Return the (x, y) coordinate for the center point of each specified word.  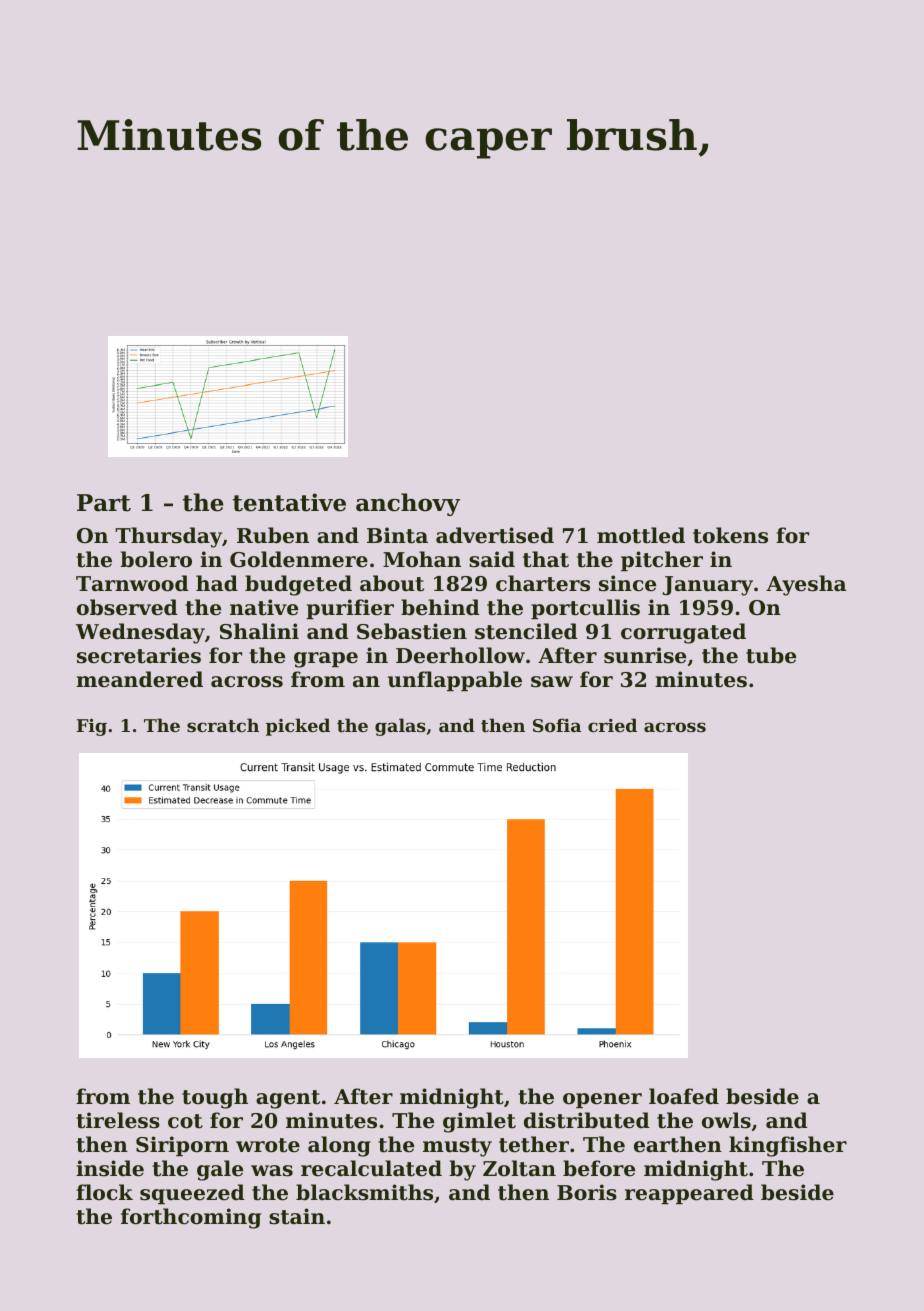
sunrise (645, 655)
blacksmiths (364, 1192)
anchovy (408, 504)
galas (400, 727)
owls (726, 1120)
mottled (641, 535)
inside (110, 1168)
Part (104, 503)
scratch (223, 725)
